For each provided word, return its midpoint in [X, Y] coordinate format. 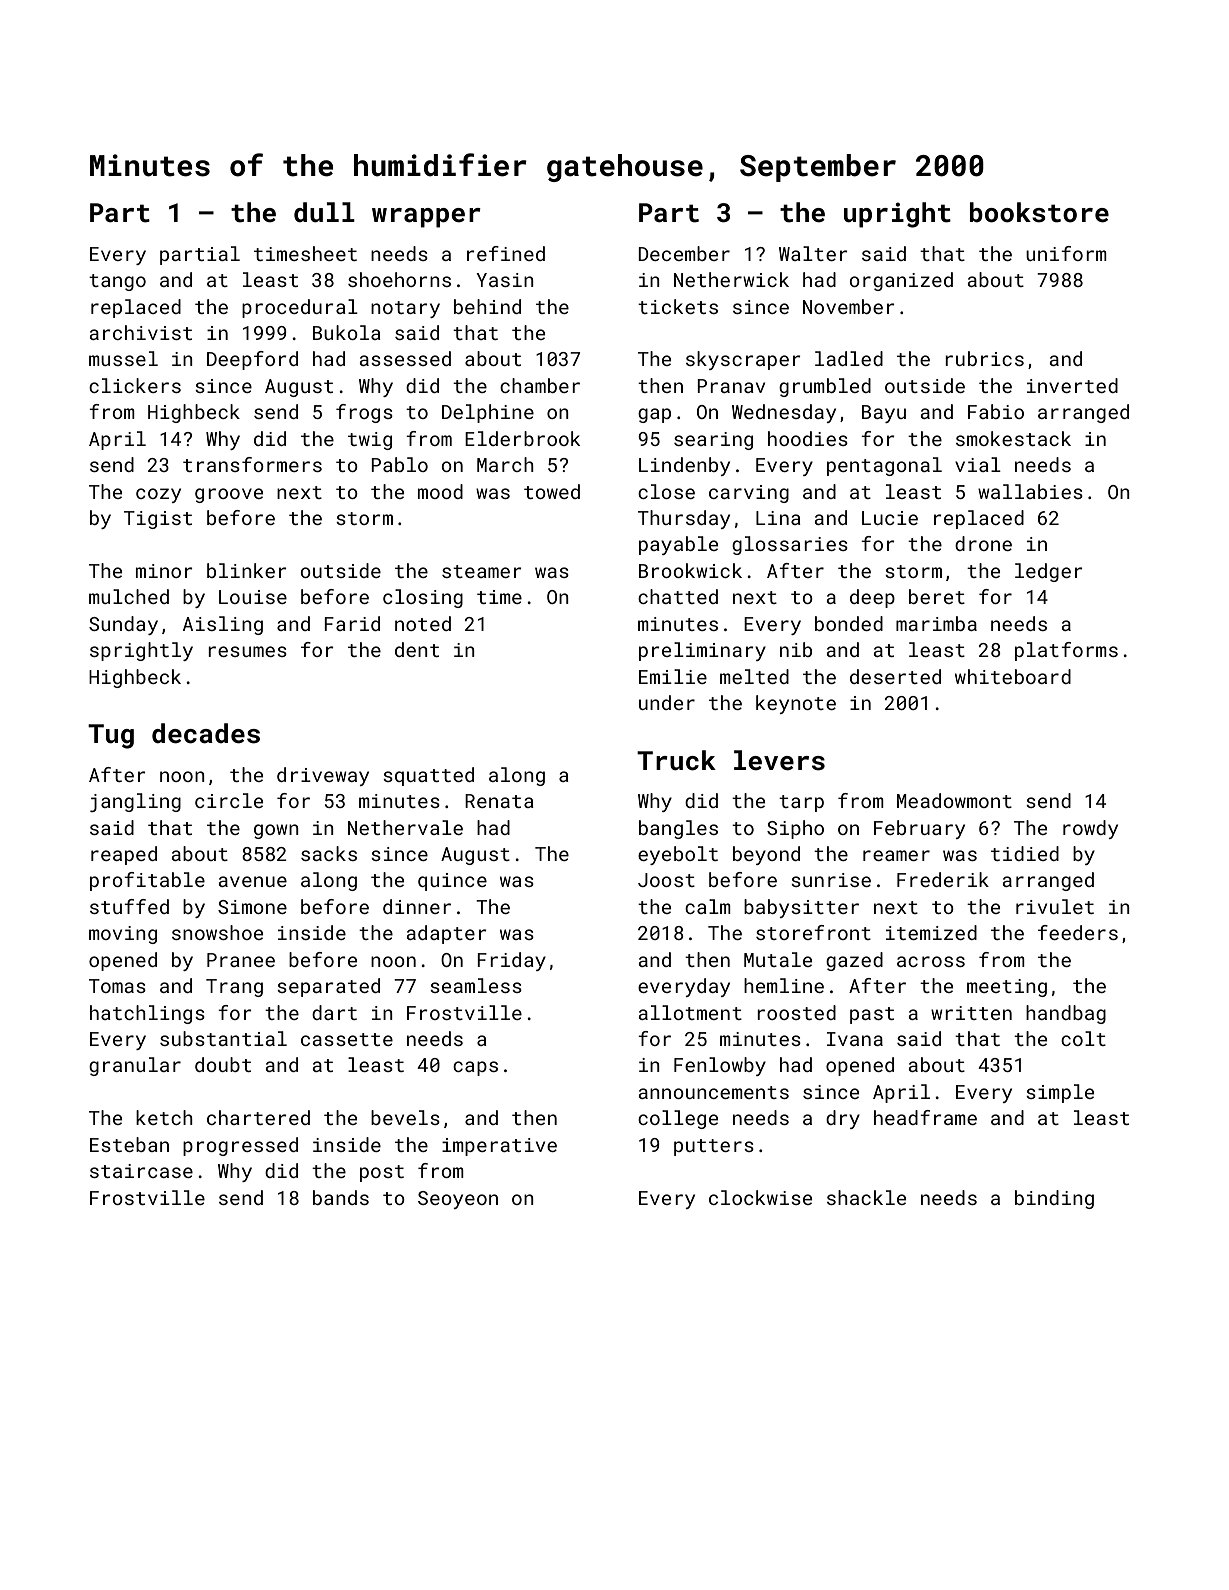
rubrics [984, 358]
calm [708, 906]
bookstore [1039, 212]
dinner [417, 906]
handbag [1066, 1014]
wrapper [426, 218]
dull [324, 212]
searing [713, 441]
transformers [252, 464]
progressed [240, 1146]
